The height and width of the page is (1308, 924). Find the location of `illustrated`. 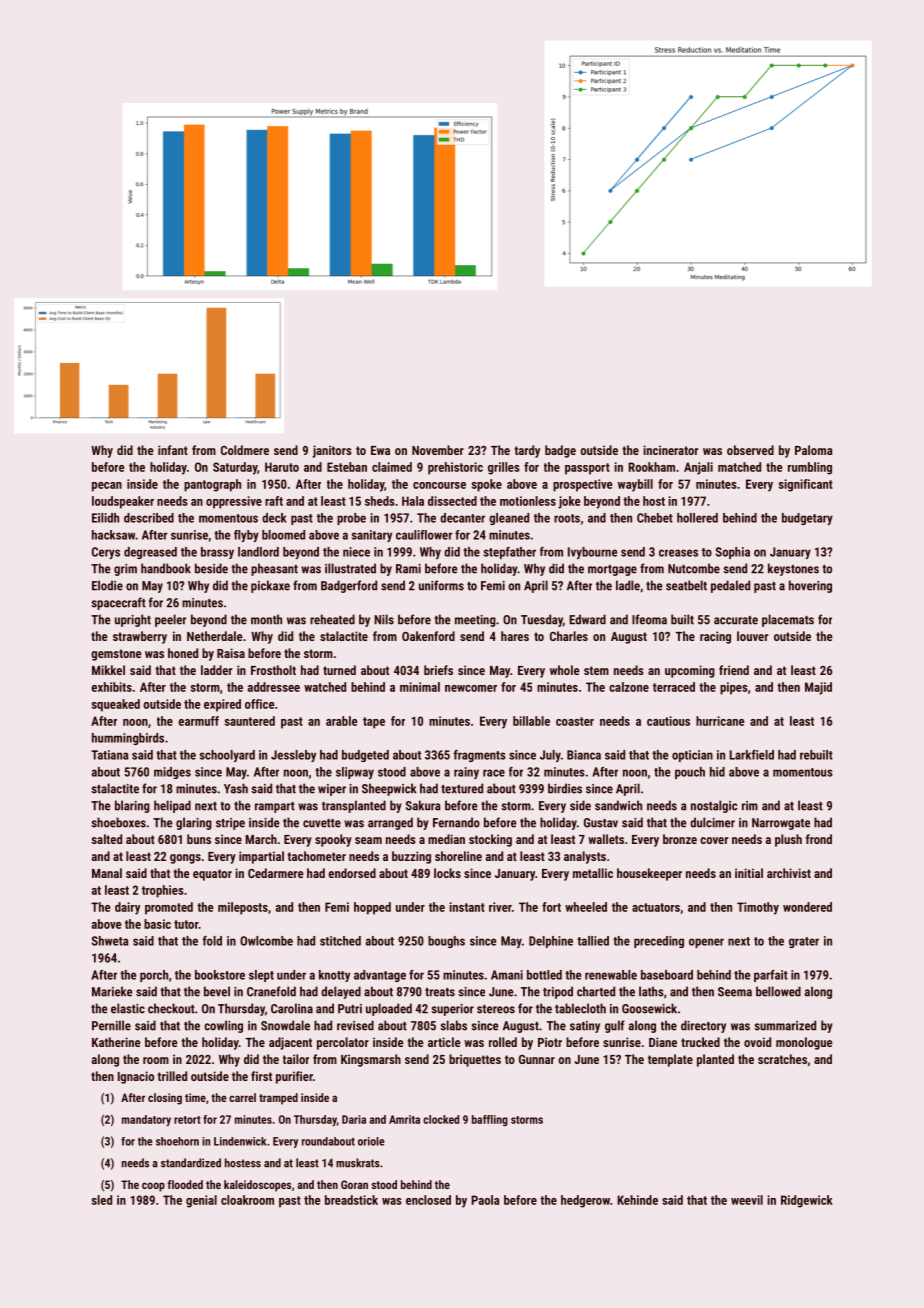

illustrated is located at coordinates (350, 568).
